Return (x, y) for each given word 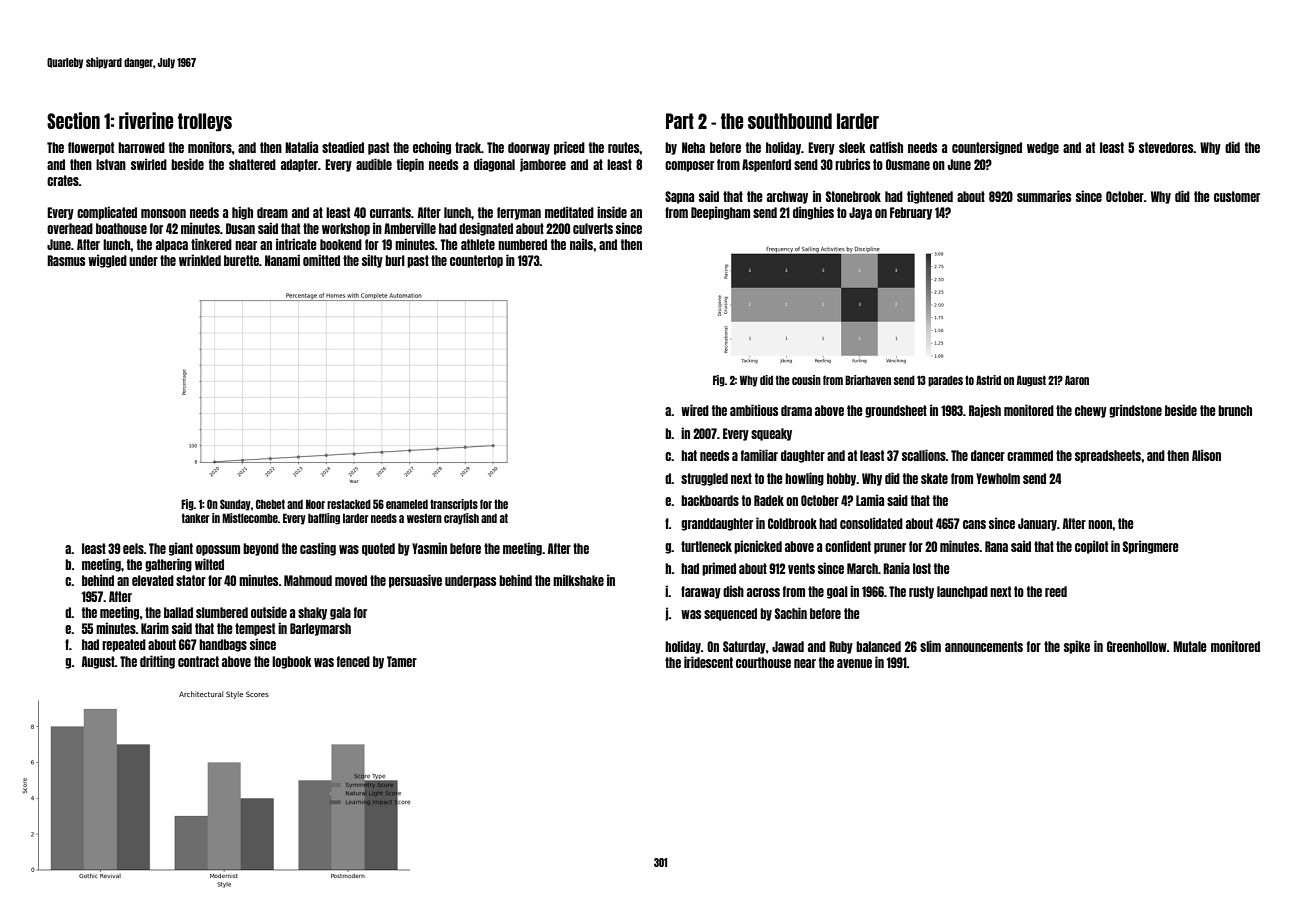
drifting (157, 662)
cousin (806, 380)
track (468, 147)
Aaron (1077, 380)
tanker (196, 518)
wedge (1043, 148)
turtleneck (706, 546)
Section (73, 120)
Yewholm (998, 478)
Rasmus (66, 260)
